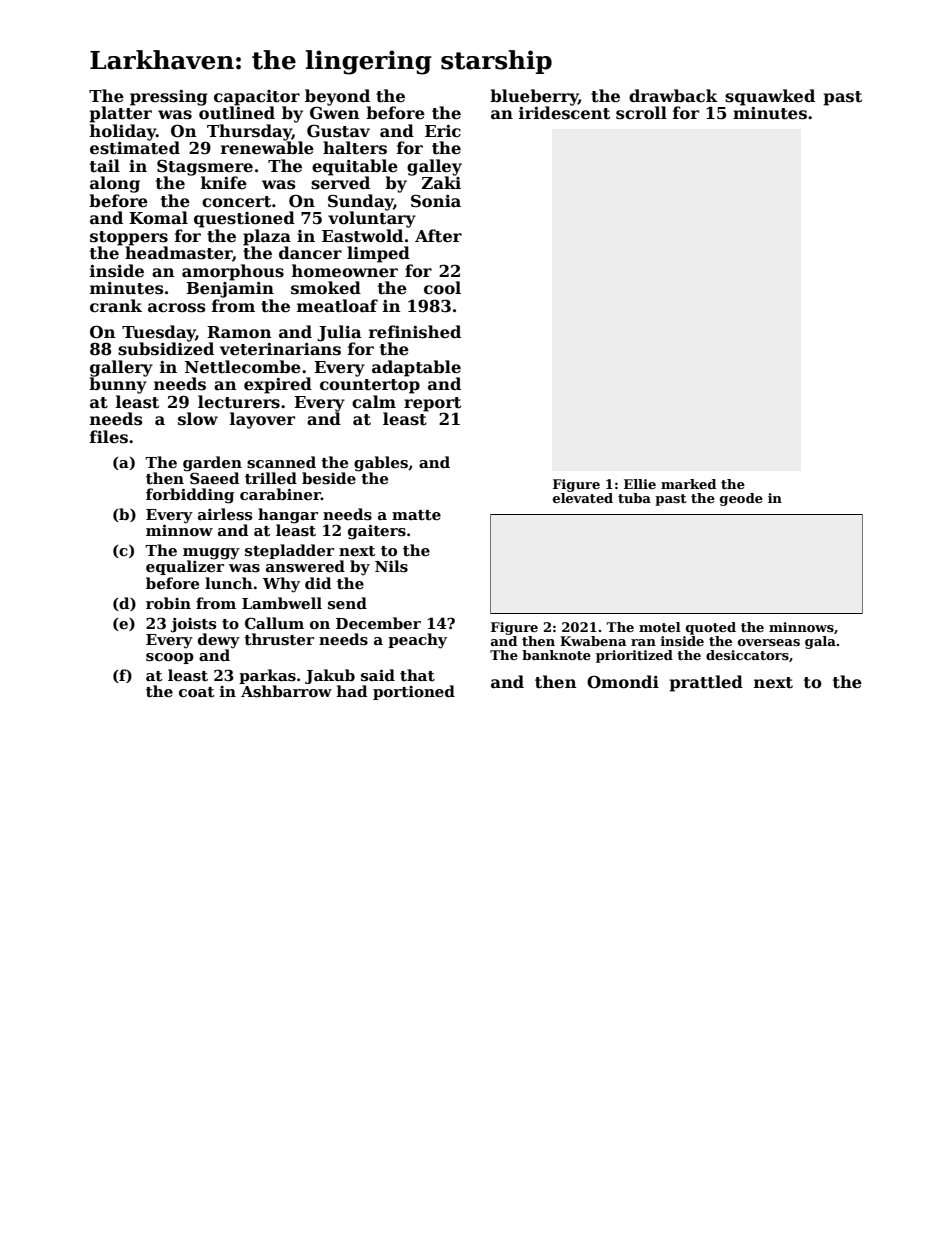 This screenshot has height=1233, width=952. What do you see at coordinates (534, 97) in the screenshot?
I see `blueberry` at bounding box center [534, 97].
